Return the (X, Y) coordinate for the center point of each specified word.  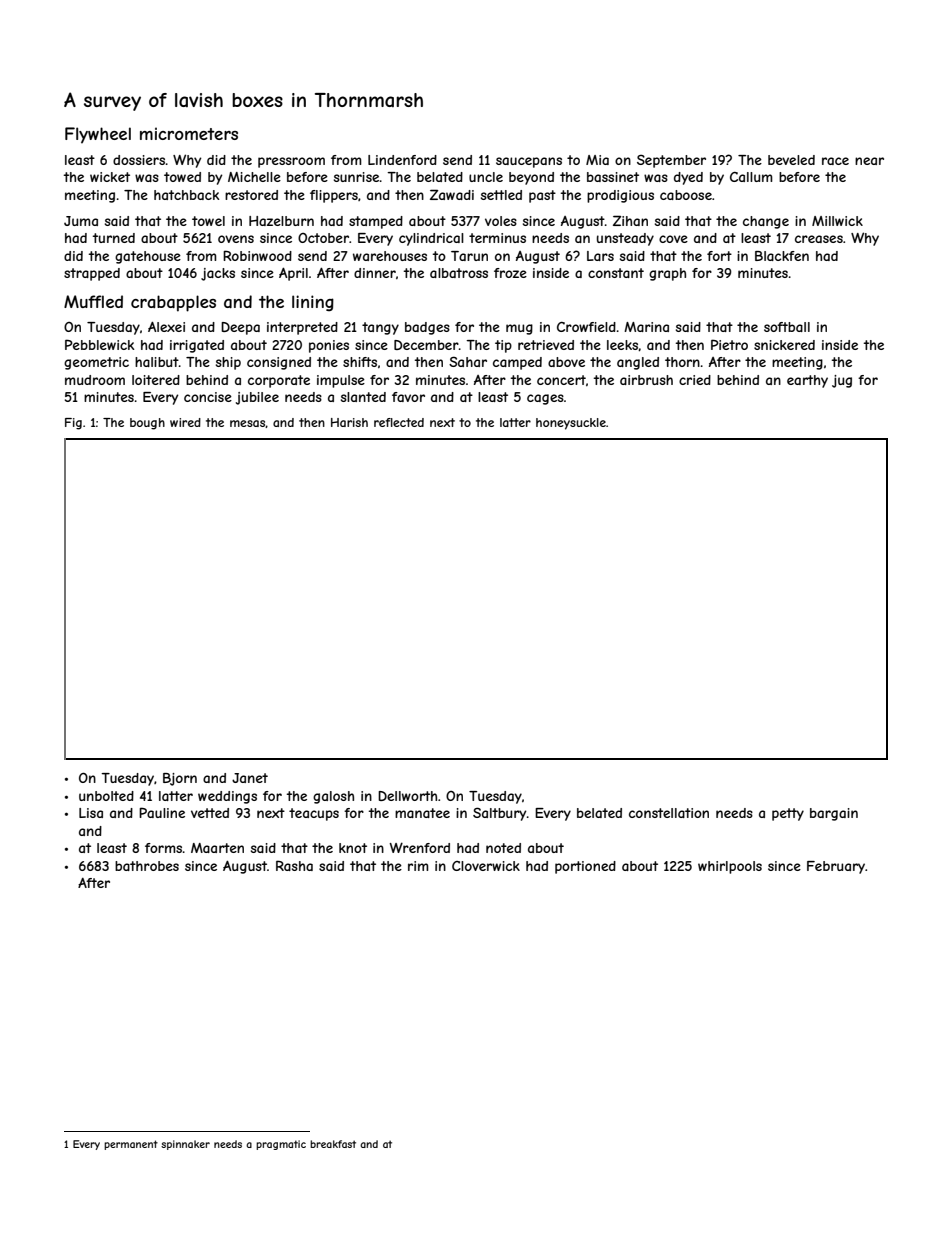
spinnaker (185, 1145)
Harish (349, 422)
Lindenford (402, 160)
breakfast (333, 1144)
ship (228, 363)
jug (842, 381)
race (835, 161)
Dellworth (407, 796)
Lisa (91, 813)
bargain (834, 814)
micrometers (189, 133)
